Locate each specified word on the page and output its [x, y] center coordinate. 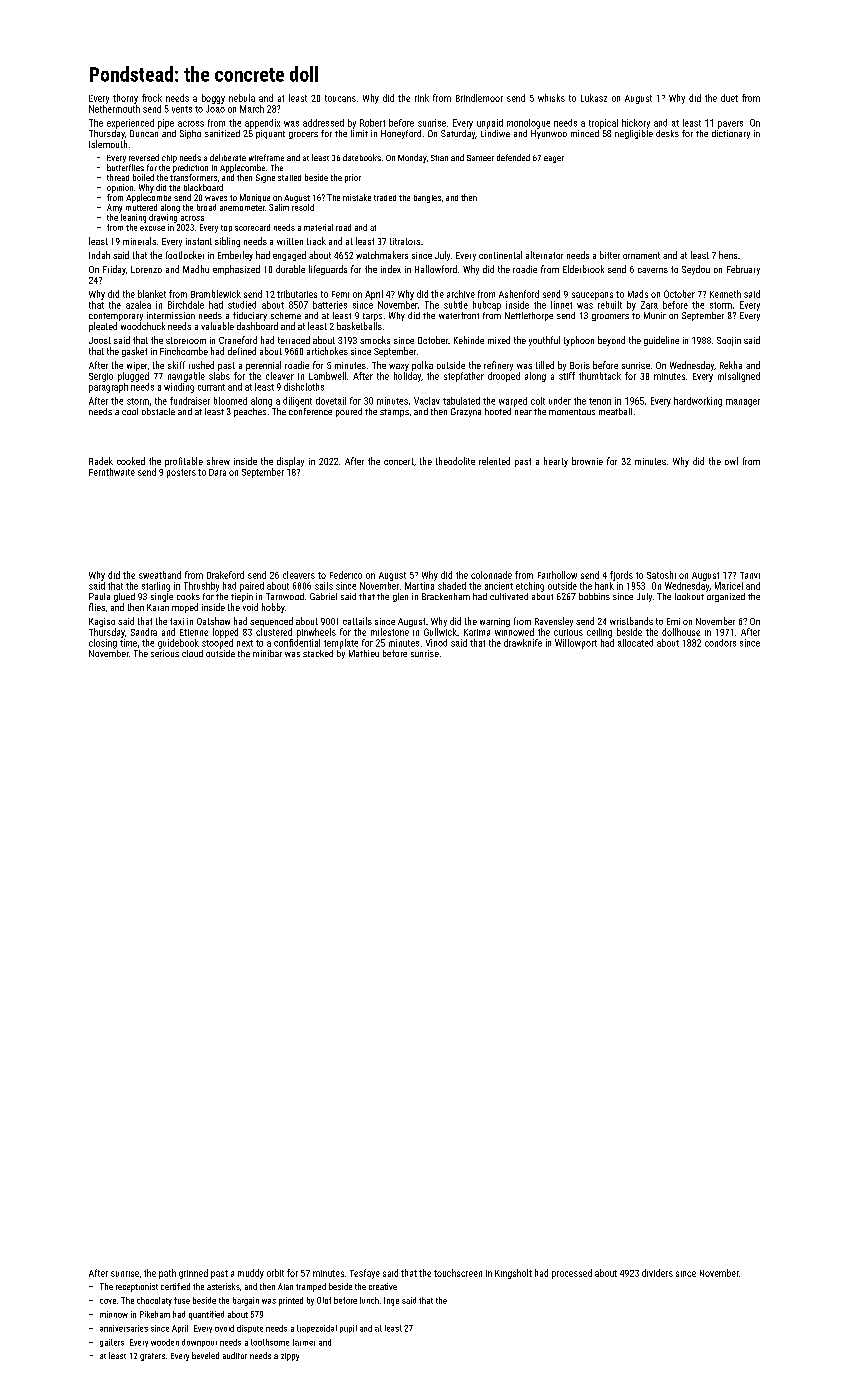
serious [165, 653]
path [167, 1274]
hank [604, 586]
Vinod [436, 643]
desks [667, 133]
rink [422, 98]
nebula [242, 98]
